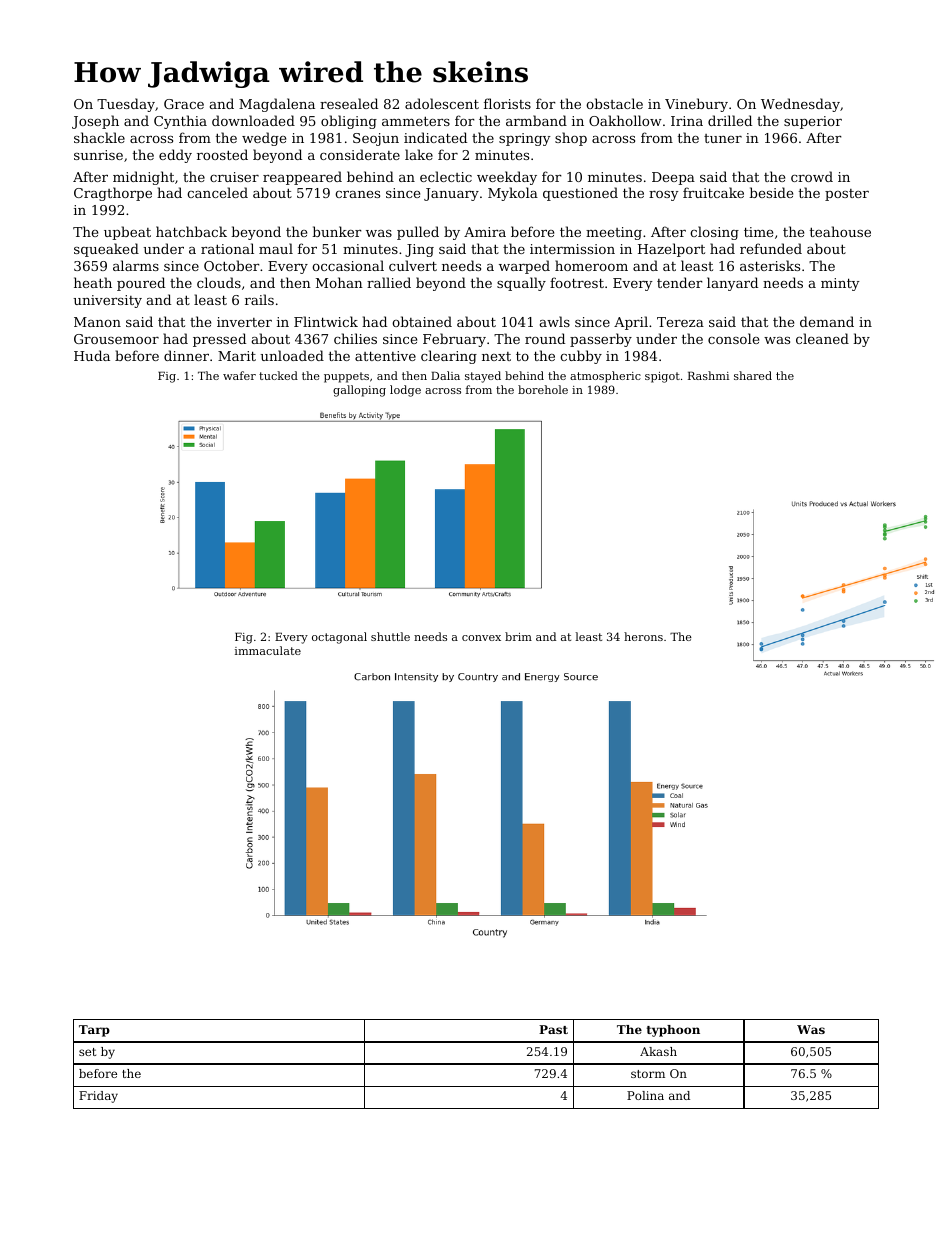 This screenshot has width=952, height=1233. Describe the element at coordinates (518, 636) in the screenshot. I see `brim` at that location.
